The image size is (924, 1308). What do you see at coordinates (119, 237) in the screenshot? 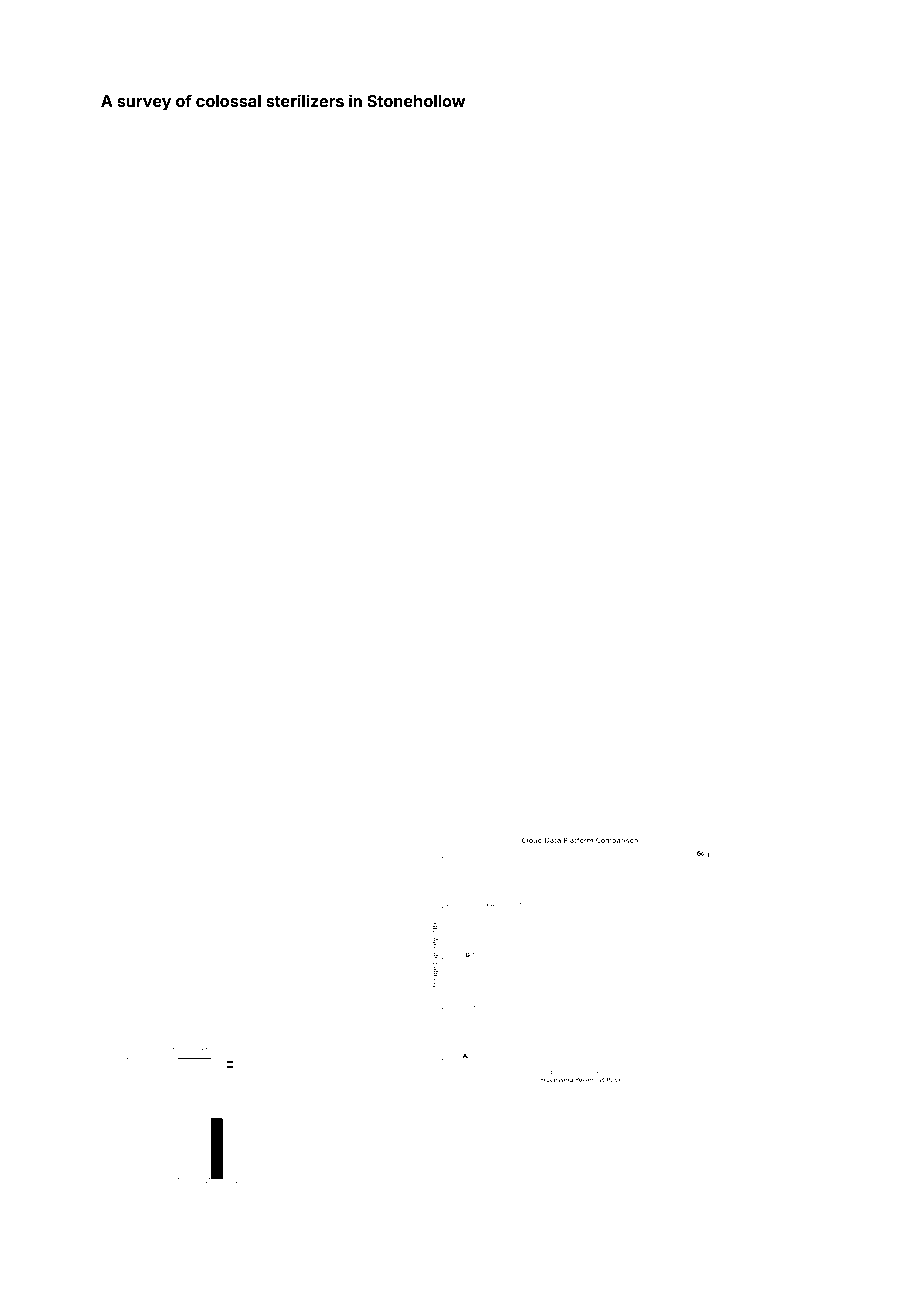
I see `Mamadou` at bounding box center [119, 237].
